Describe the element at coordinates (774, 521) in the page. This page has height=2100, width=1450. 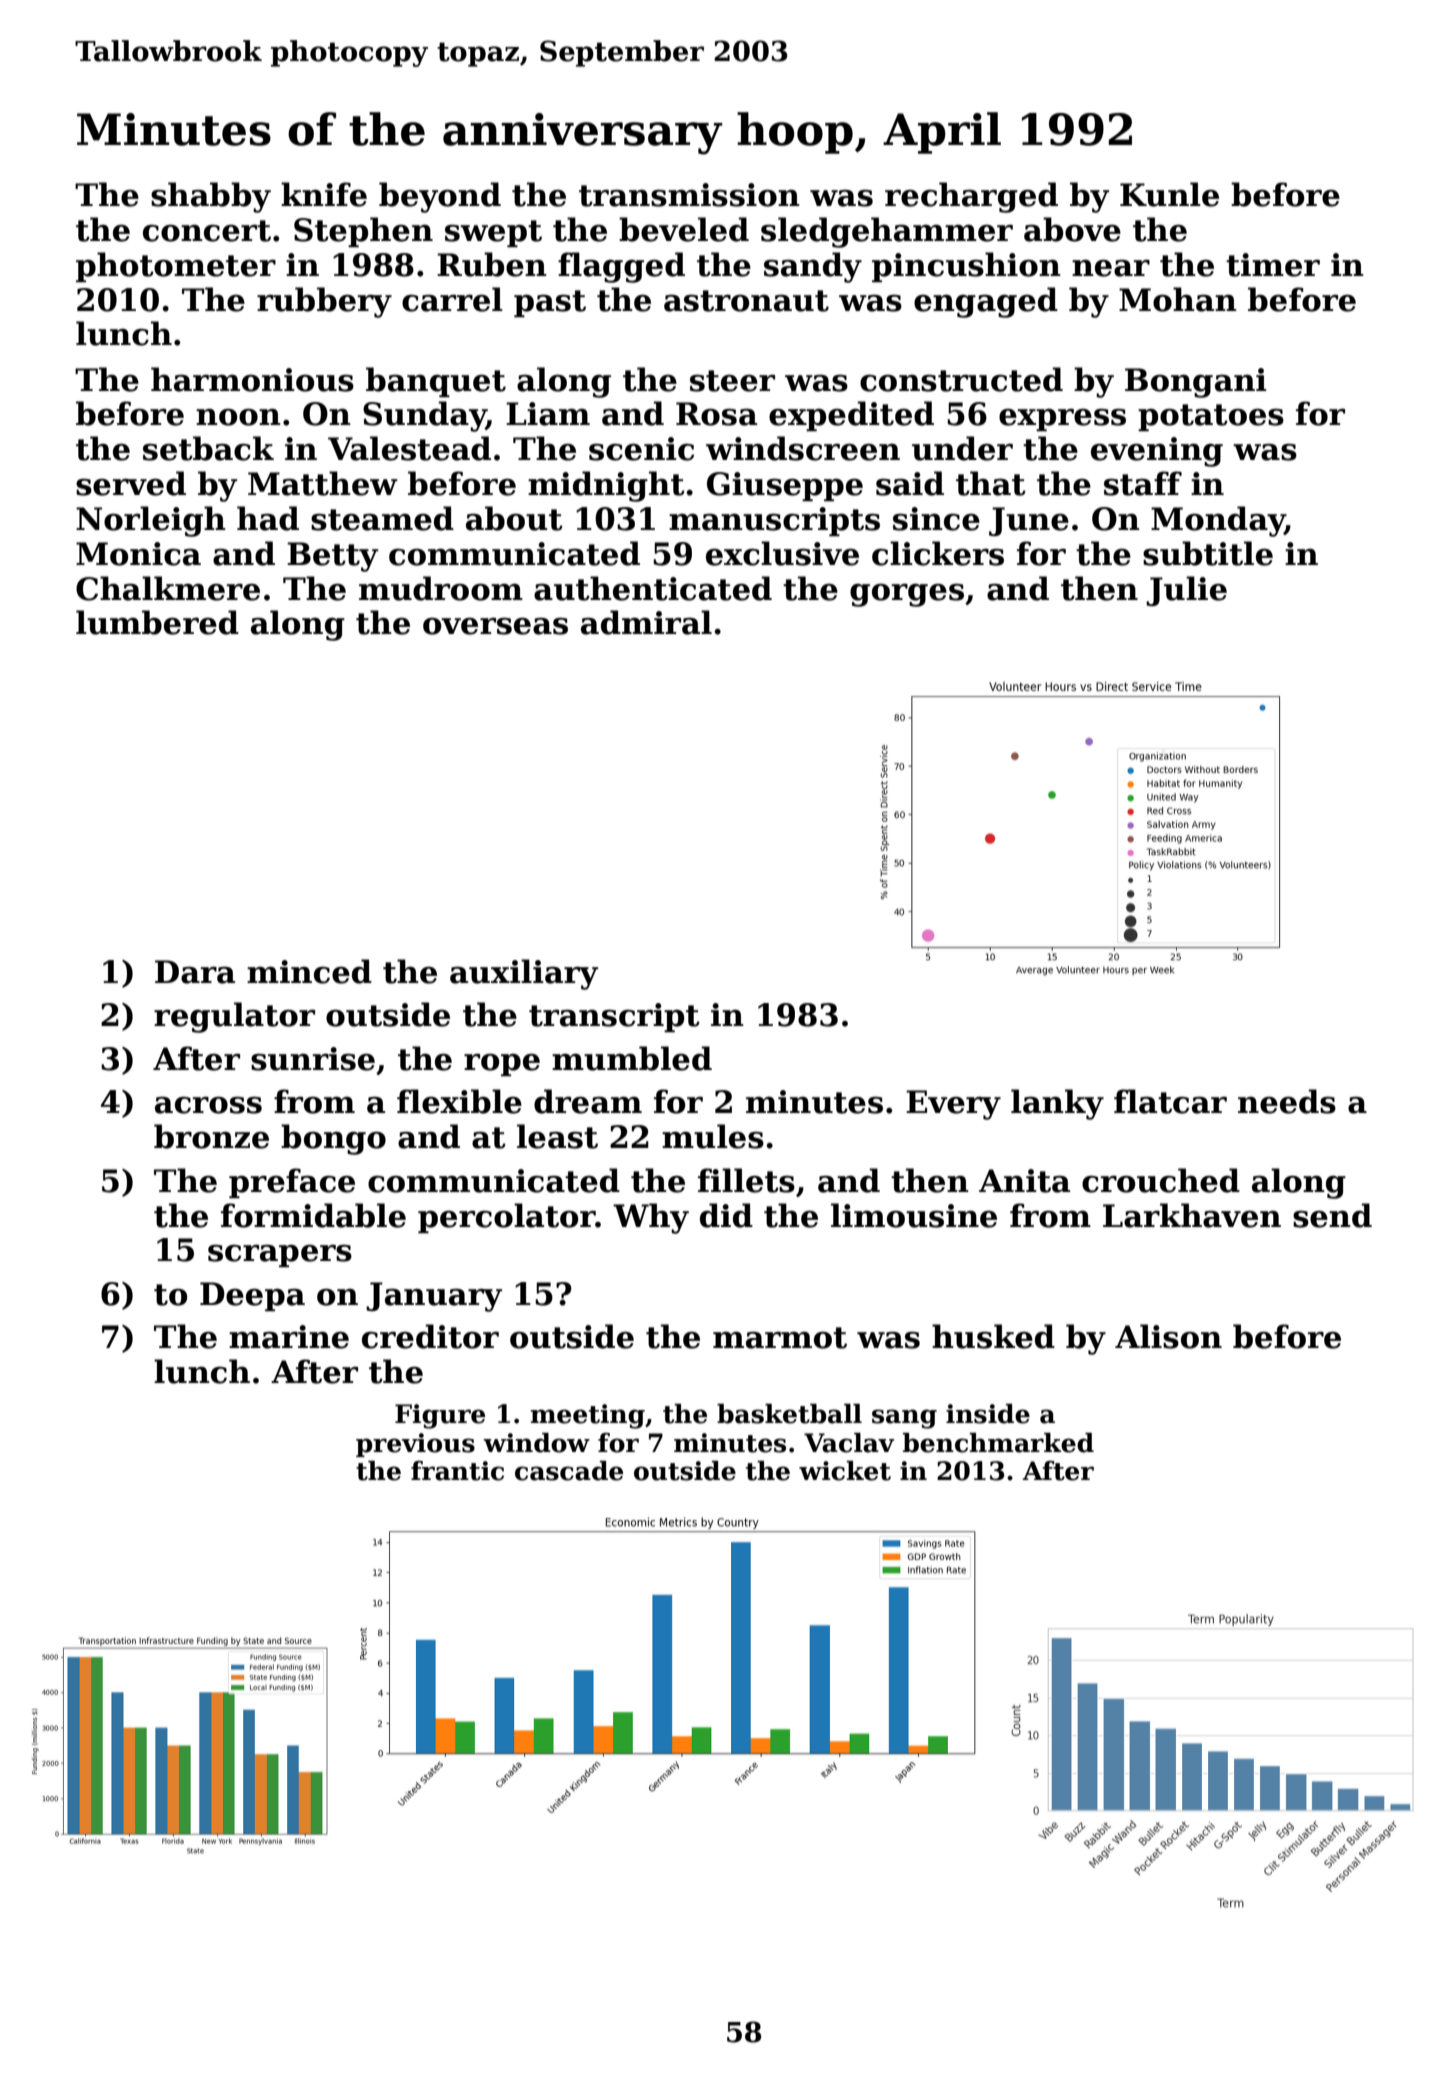
I see `manuscripts` at that location.
